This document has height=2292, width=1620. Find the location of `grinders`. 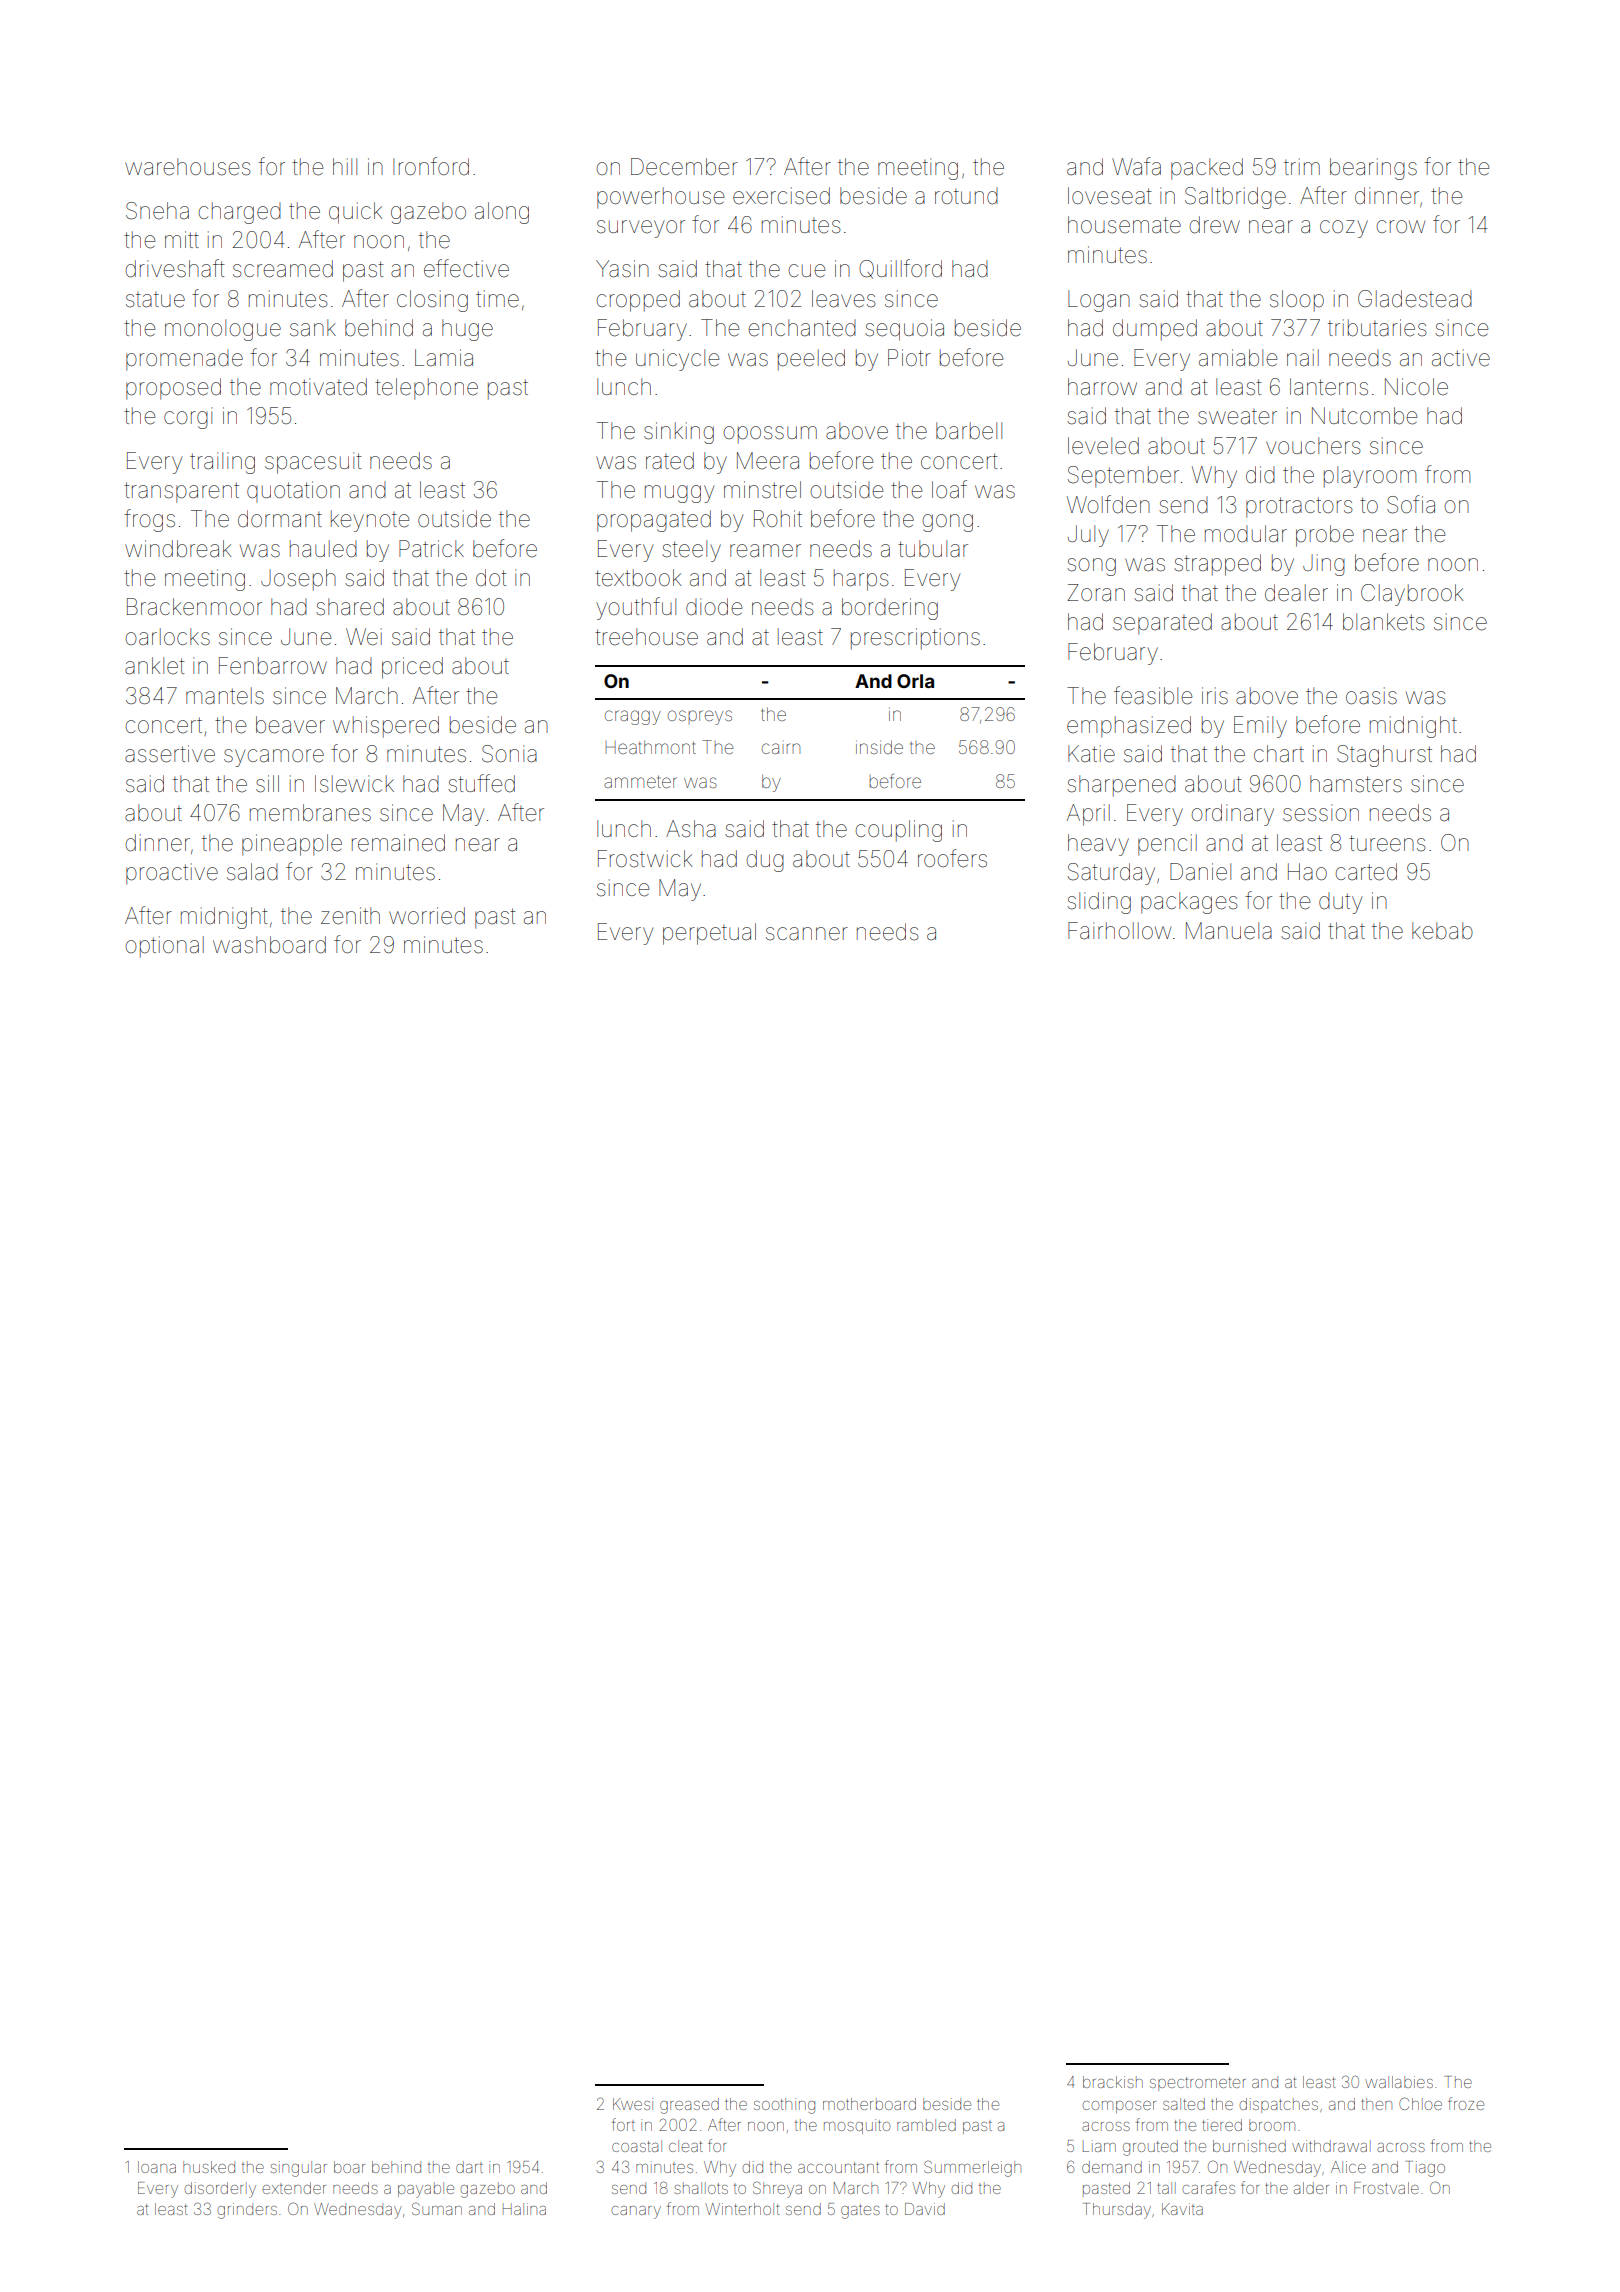

grinders is located at coordinates (247, 2211).
